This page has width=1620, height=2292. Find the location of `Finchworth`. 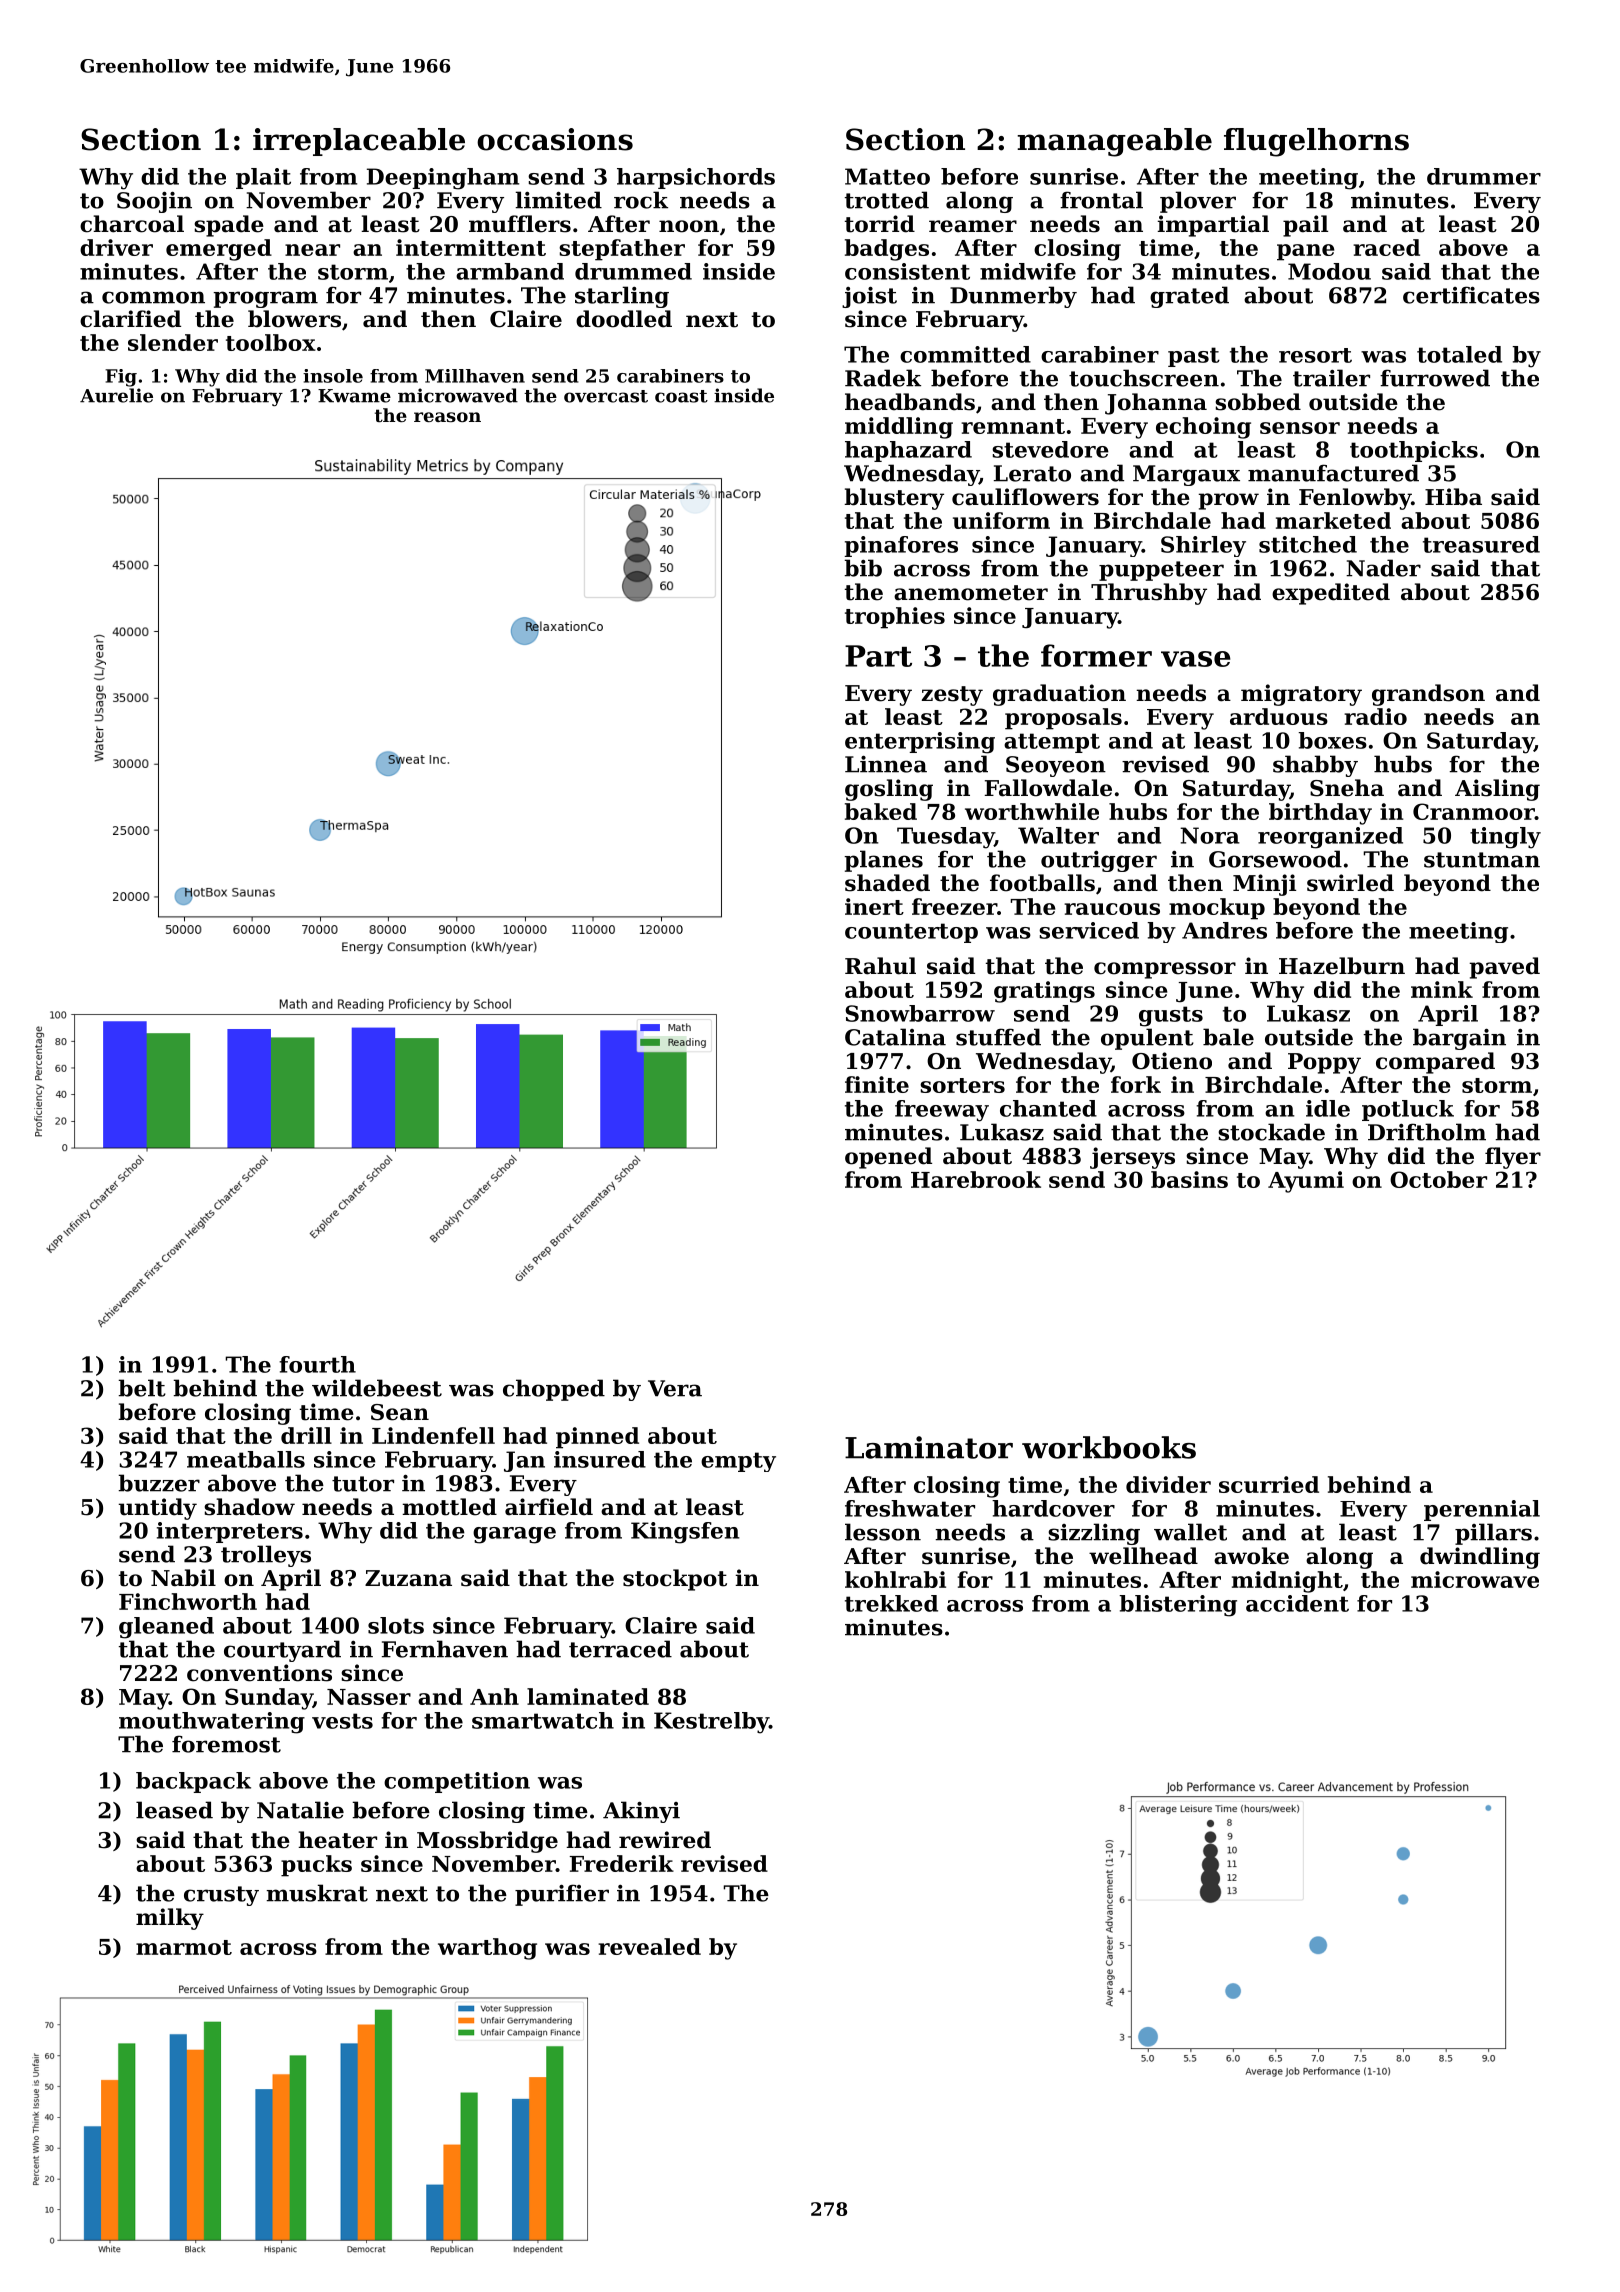

Finchworth is located at coordinates (188, 1601).
